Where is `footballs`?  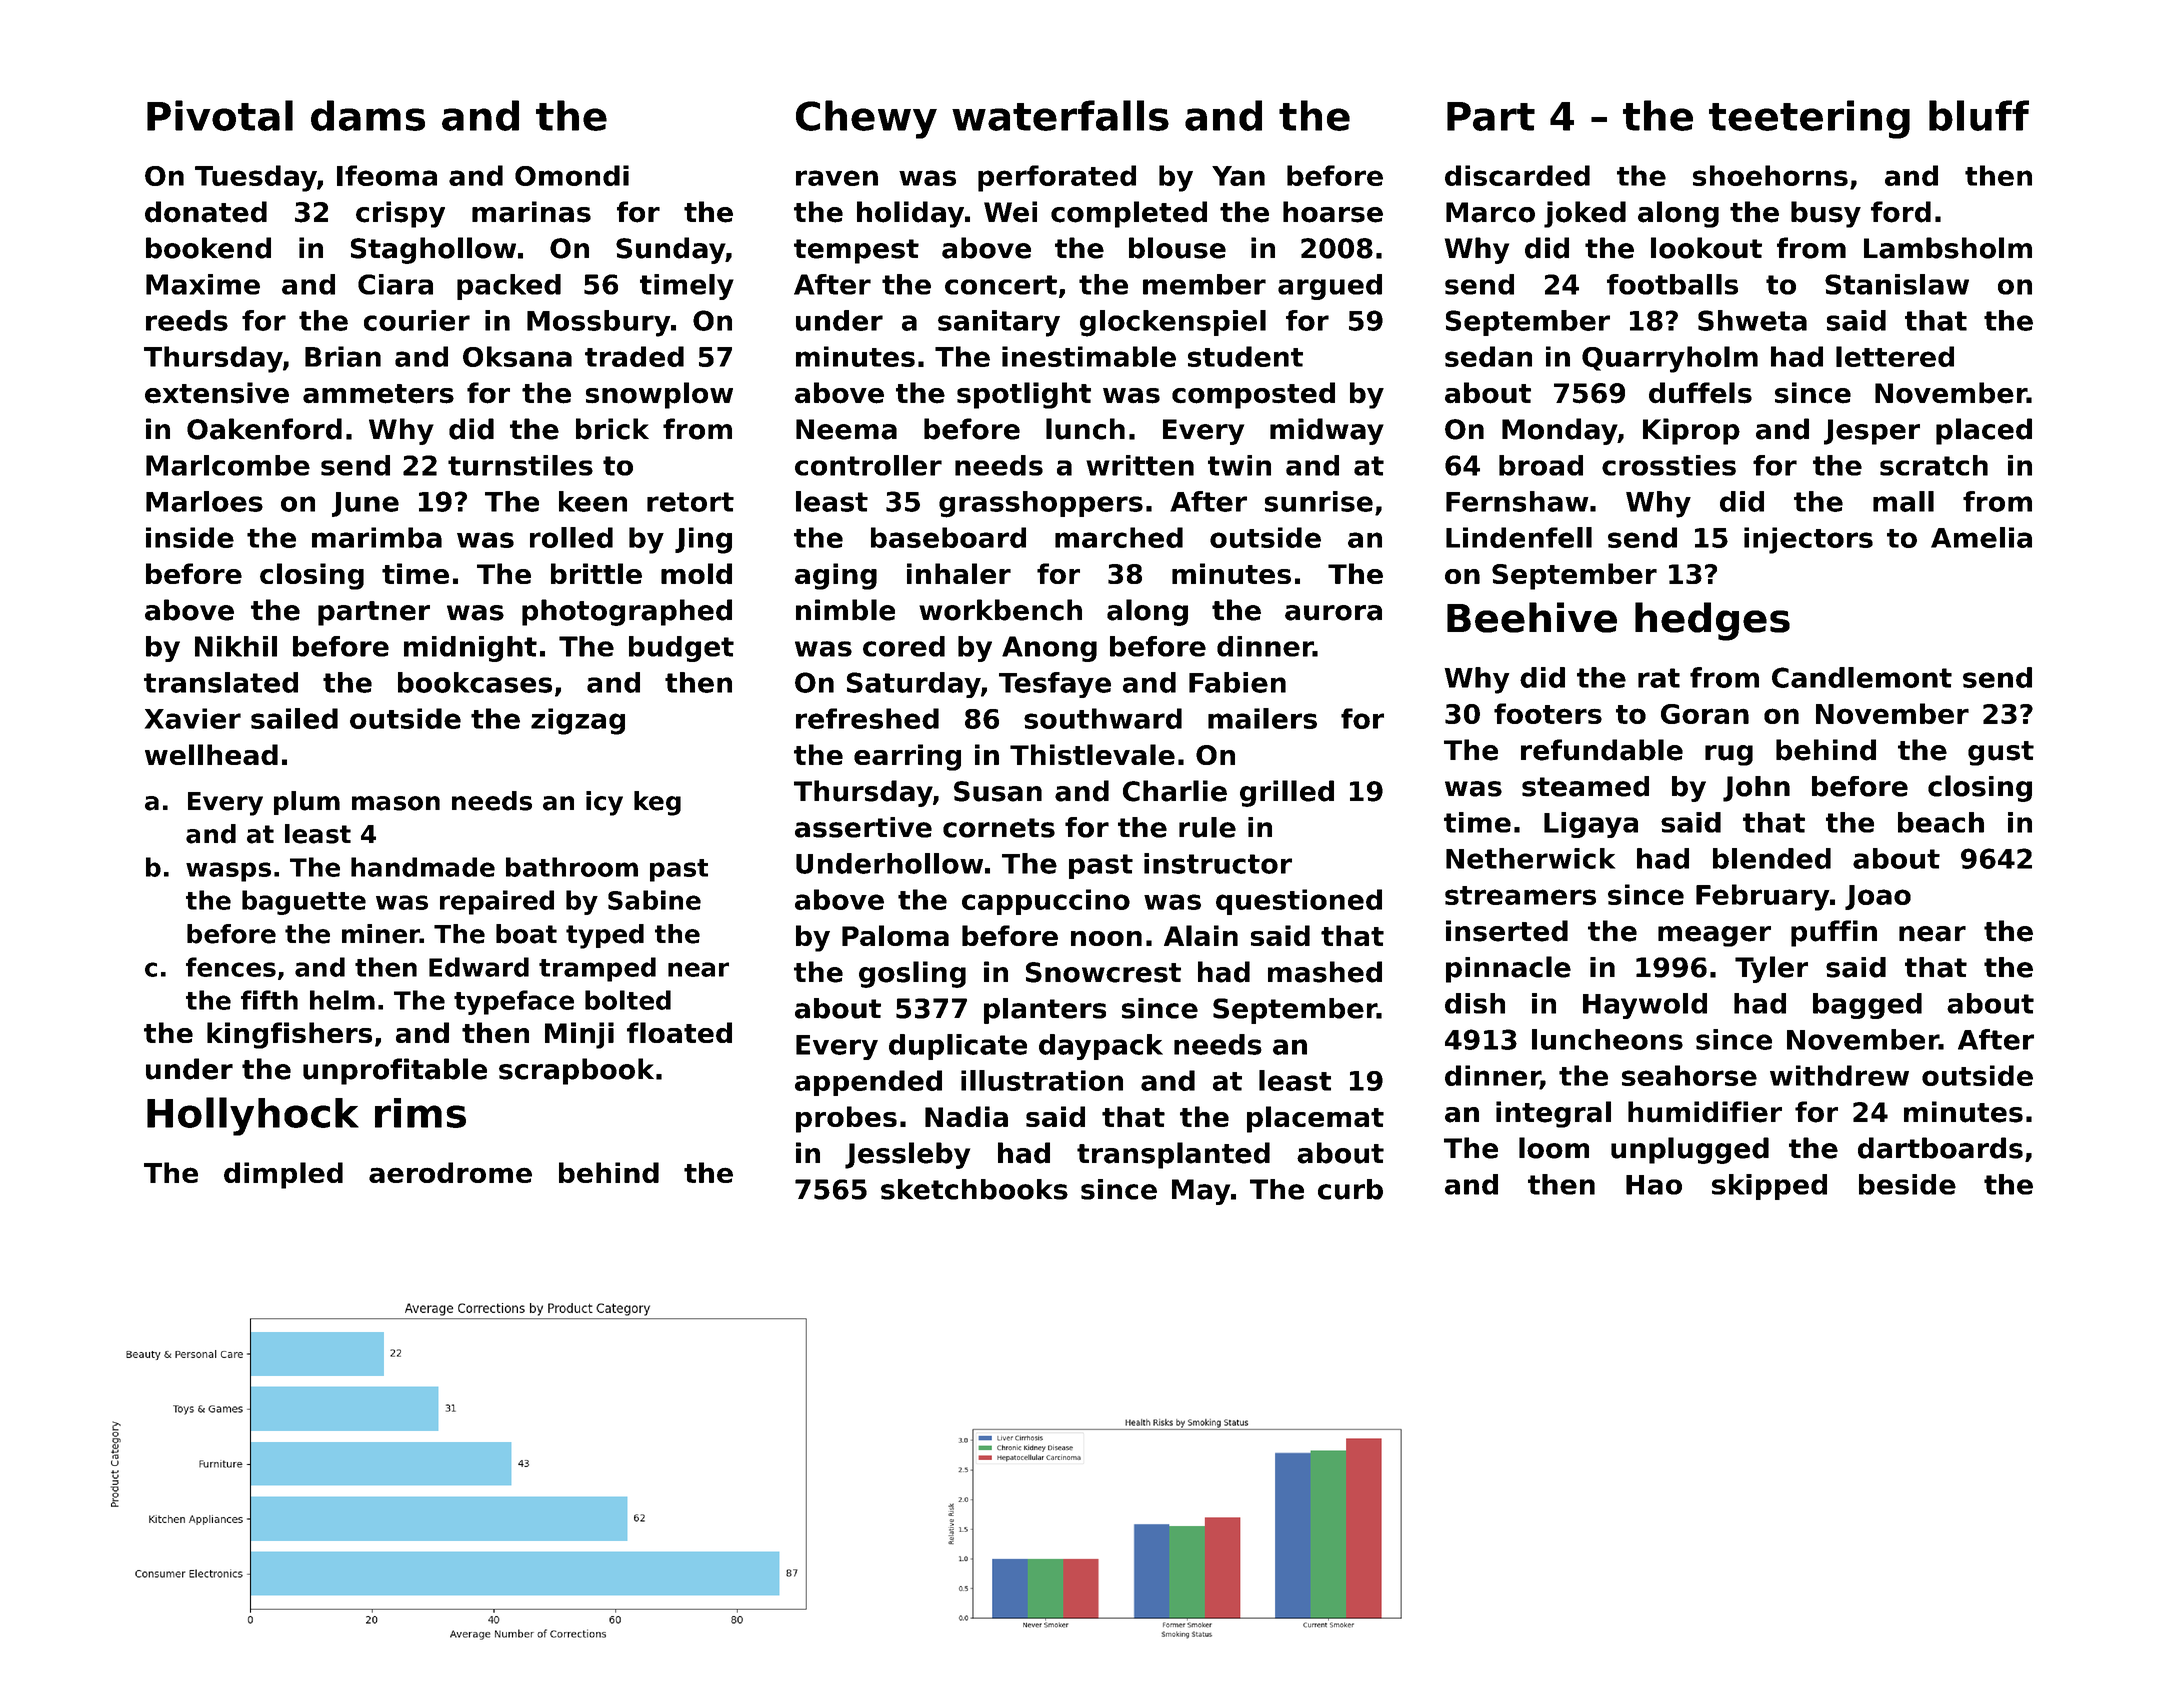 footballs is located at coordinates (1672, 284).
